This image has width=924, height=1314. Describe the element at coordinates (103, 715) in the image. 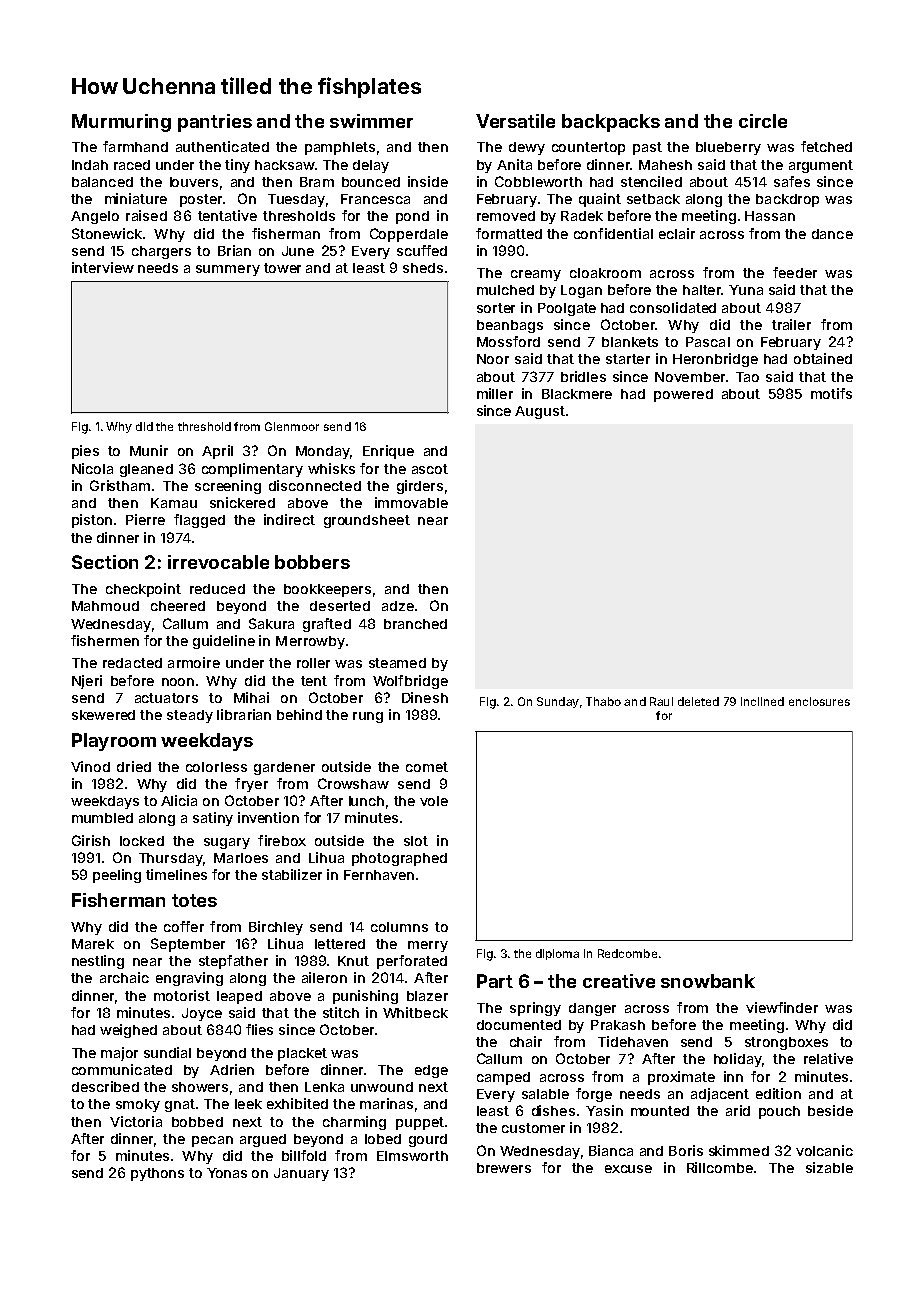

I see `skewered` at that location.
